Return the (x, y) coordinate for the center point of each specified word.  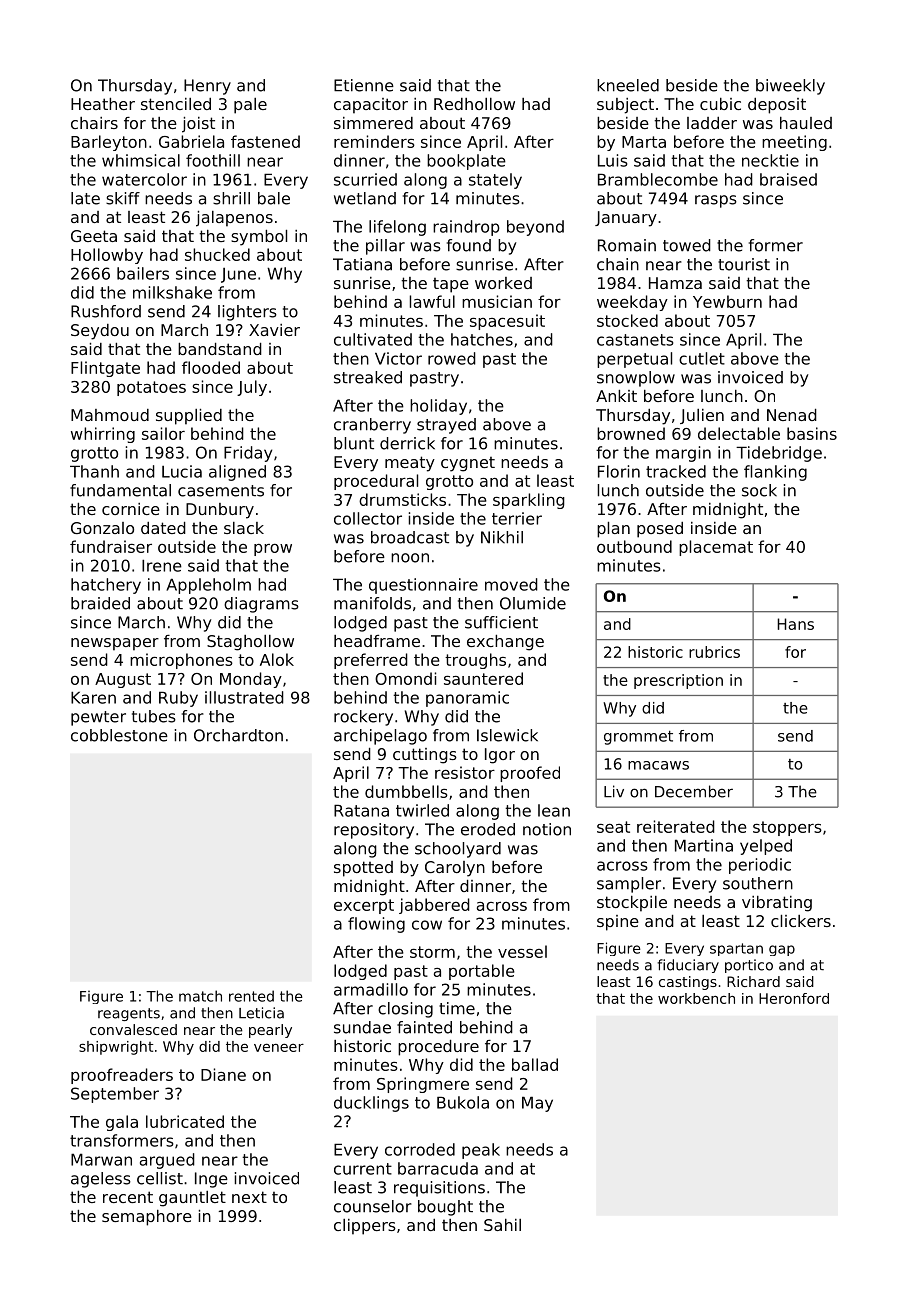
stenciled (176, 104)
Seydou (100, 332)
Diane (223, 1074)
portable (482, 972)
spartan (736, 949)
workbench (696, 998)
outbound (634, 546)
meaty (410, 464)
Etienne (364, 85)
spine (618, 923)
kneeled (628, 85)
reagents (129, 1014)
